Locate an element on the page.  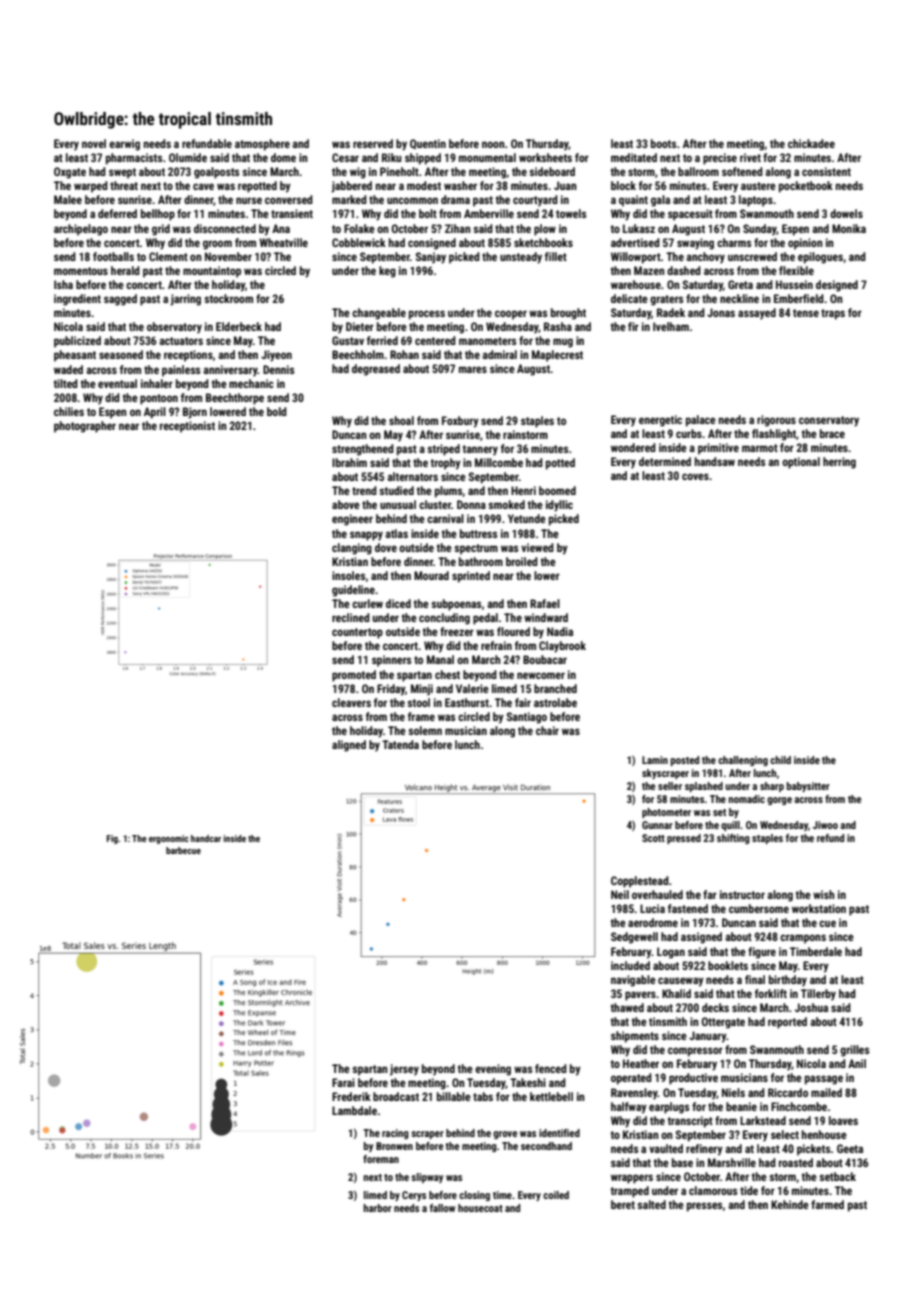
presses is located at coordinates (705, 1207).
